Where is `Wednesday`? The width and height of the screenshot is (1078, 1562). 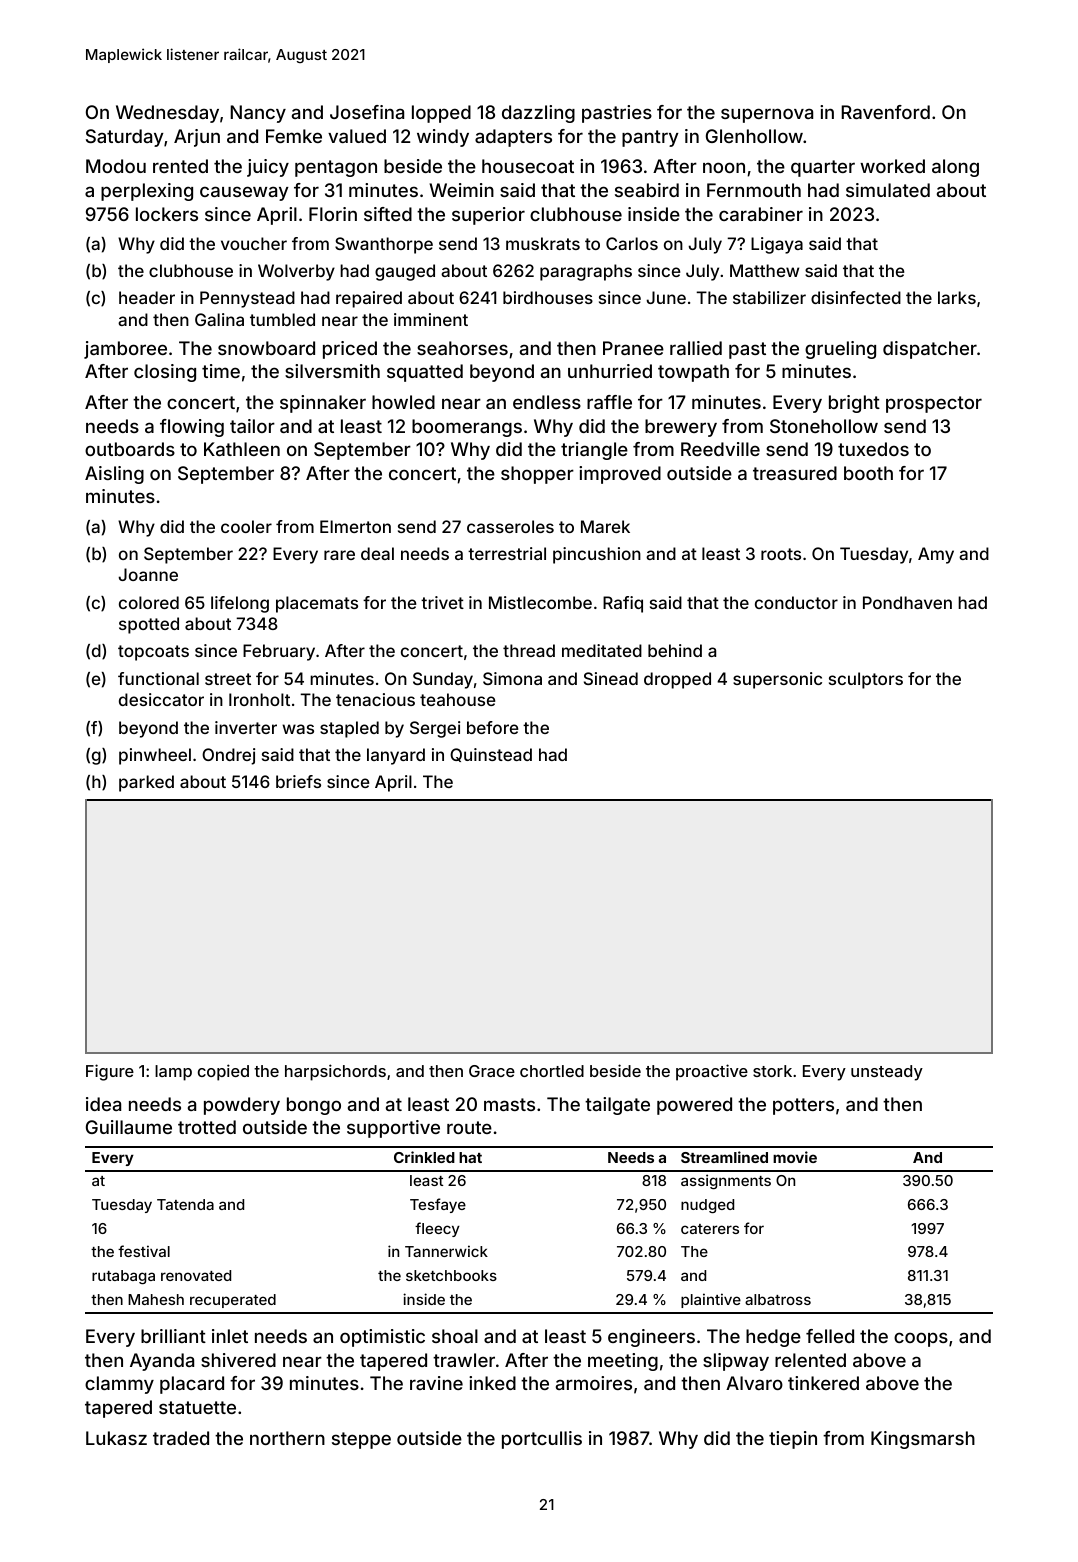
Wednesday is located at coordinates (167, 114).
